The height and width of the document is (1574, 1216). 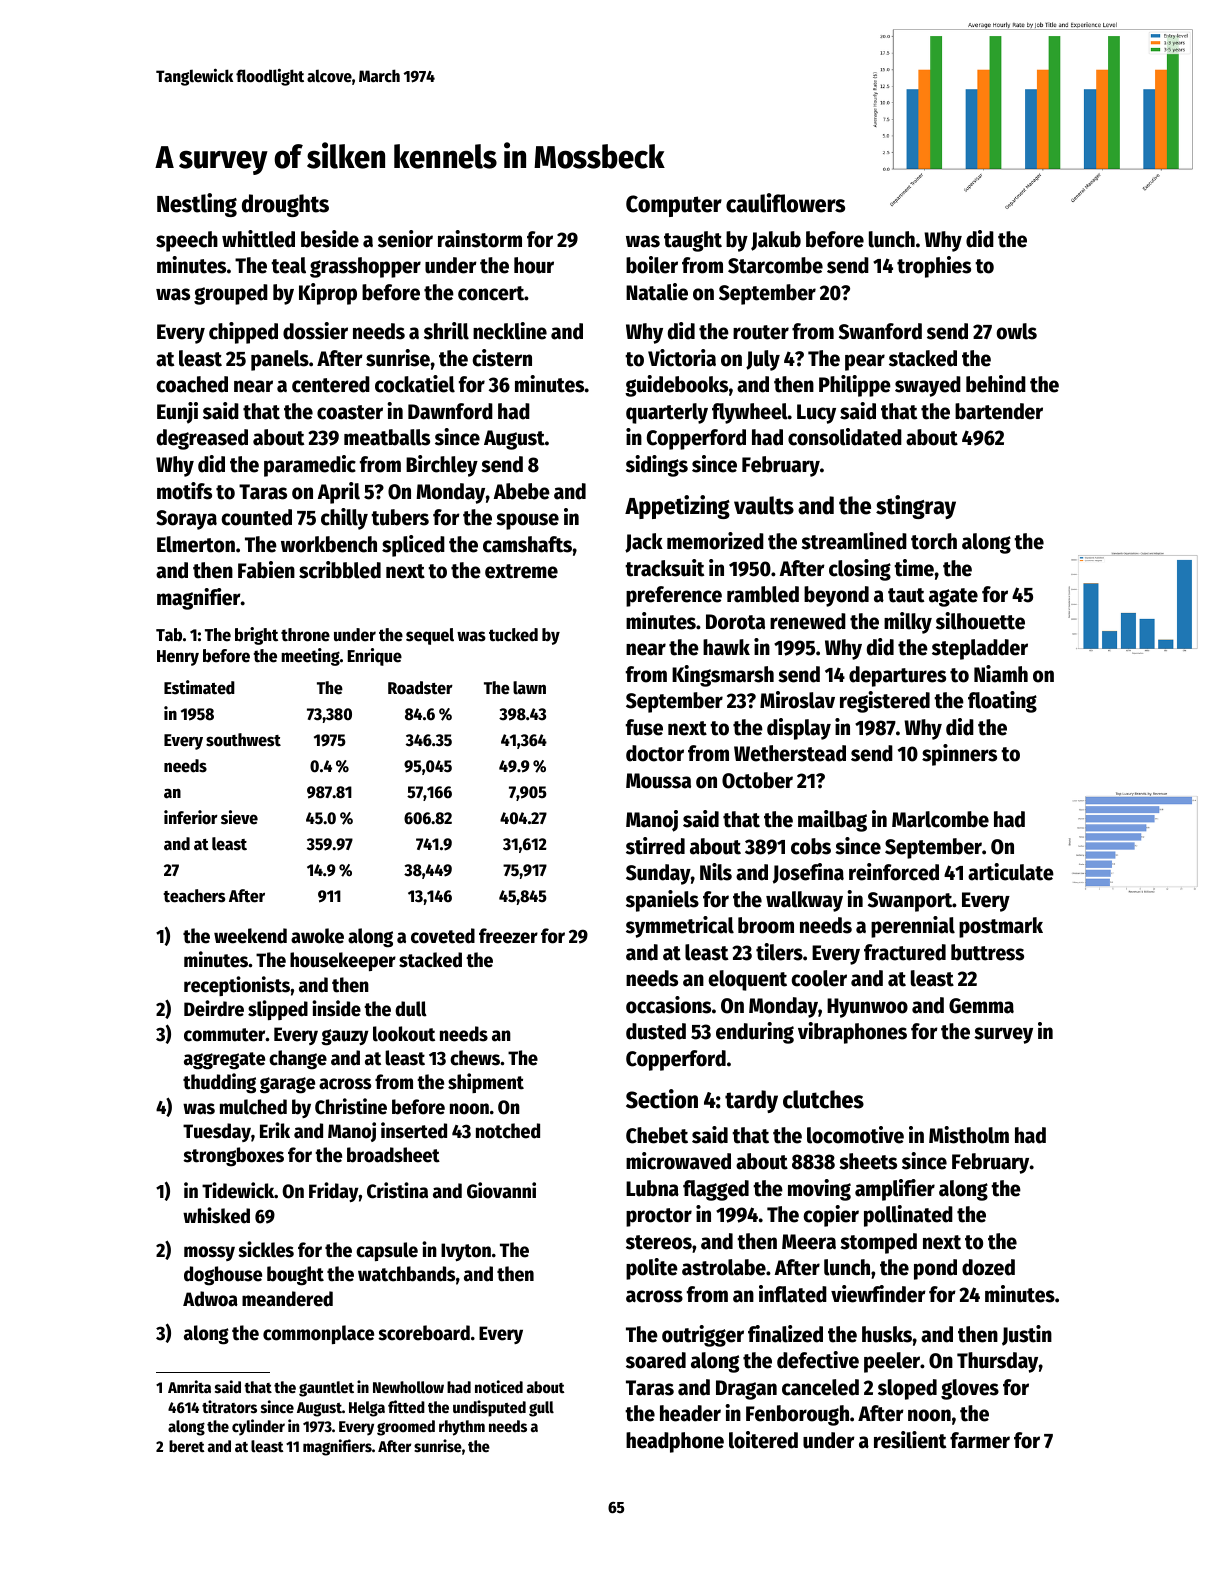 I want to click on sieve, so click(x=239, y=817).
